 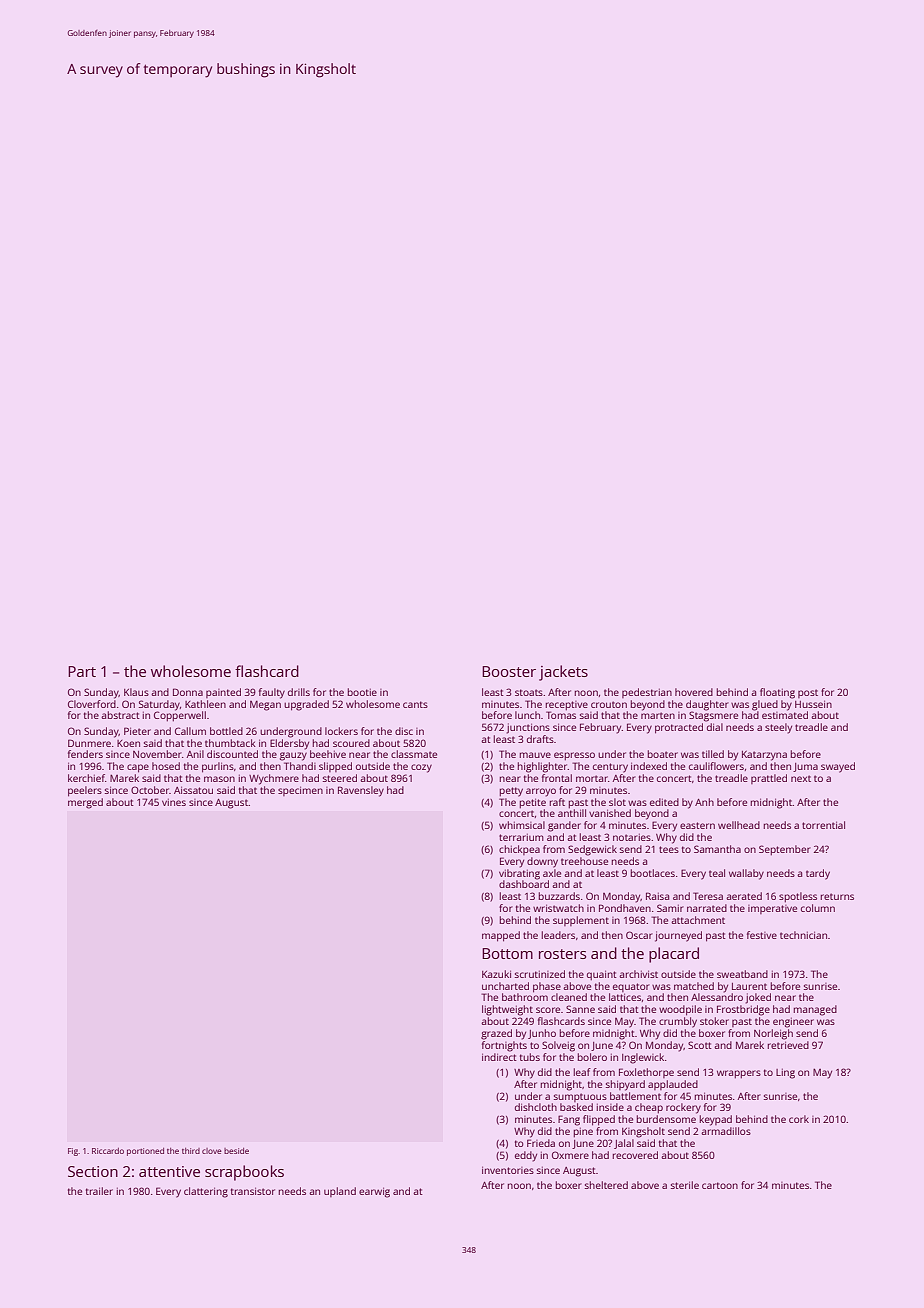 I want to click on indexed, so click(x=649, y=766).
